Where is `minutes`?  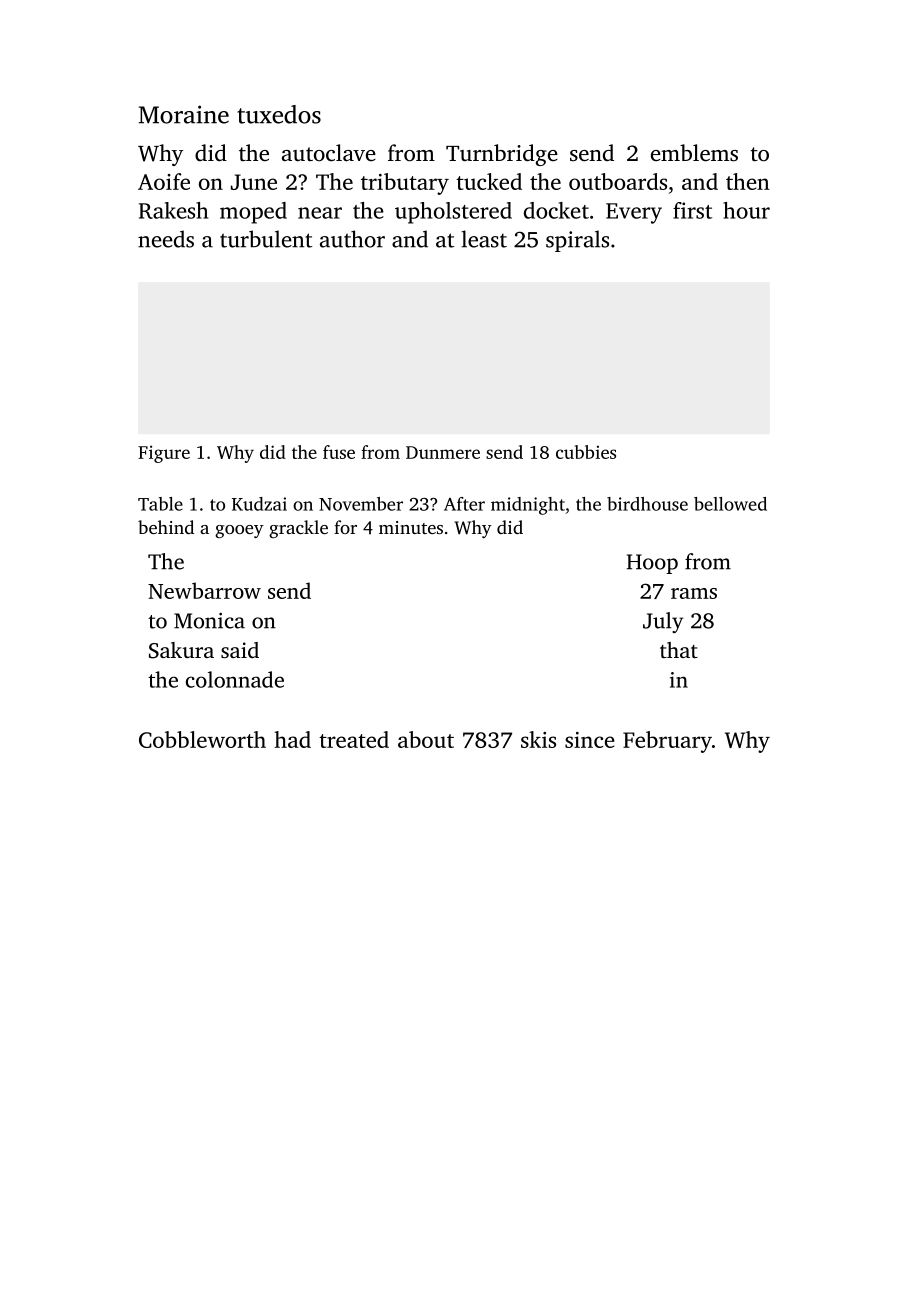 minutes is located at coordinates (411, 527).
